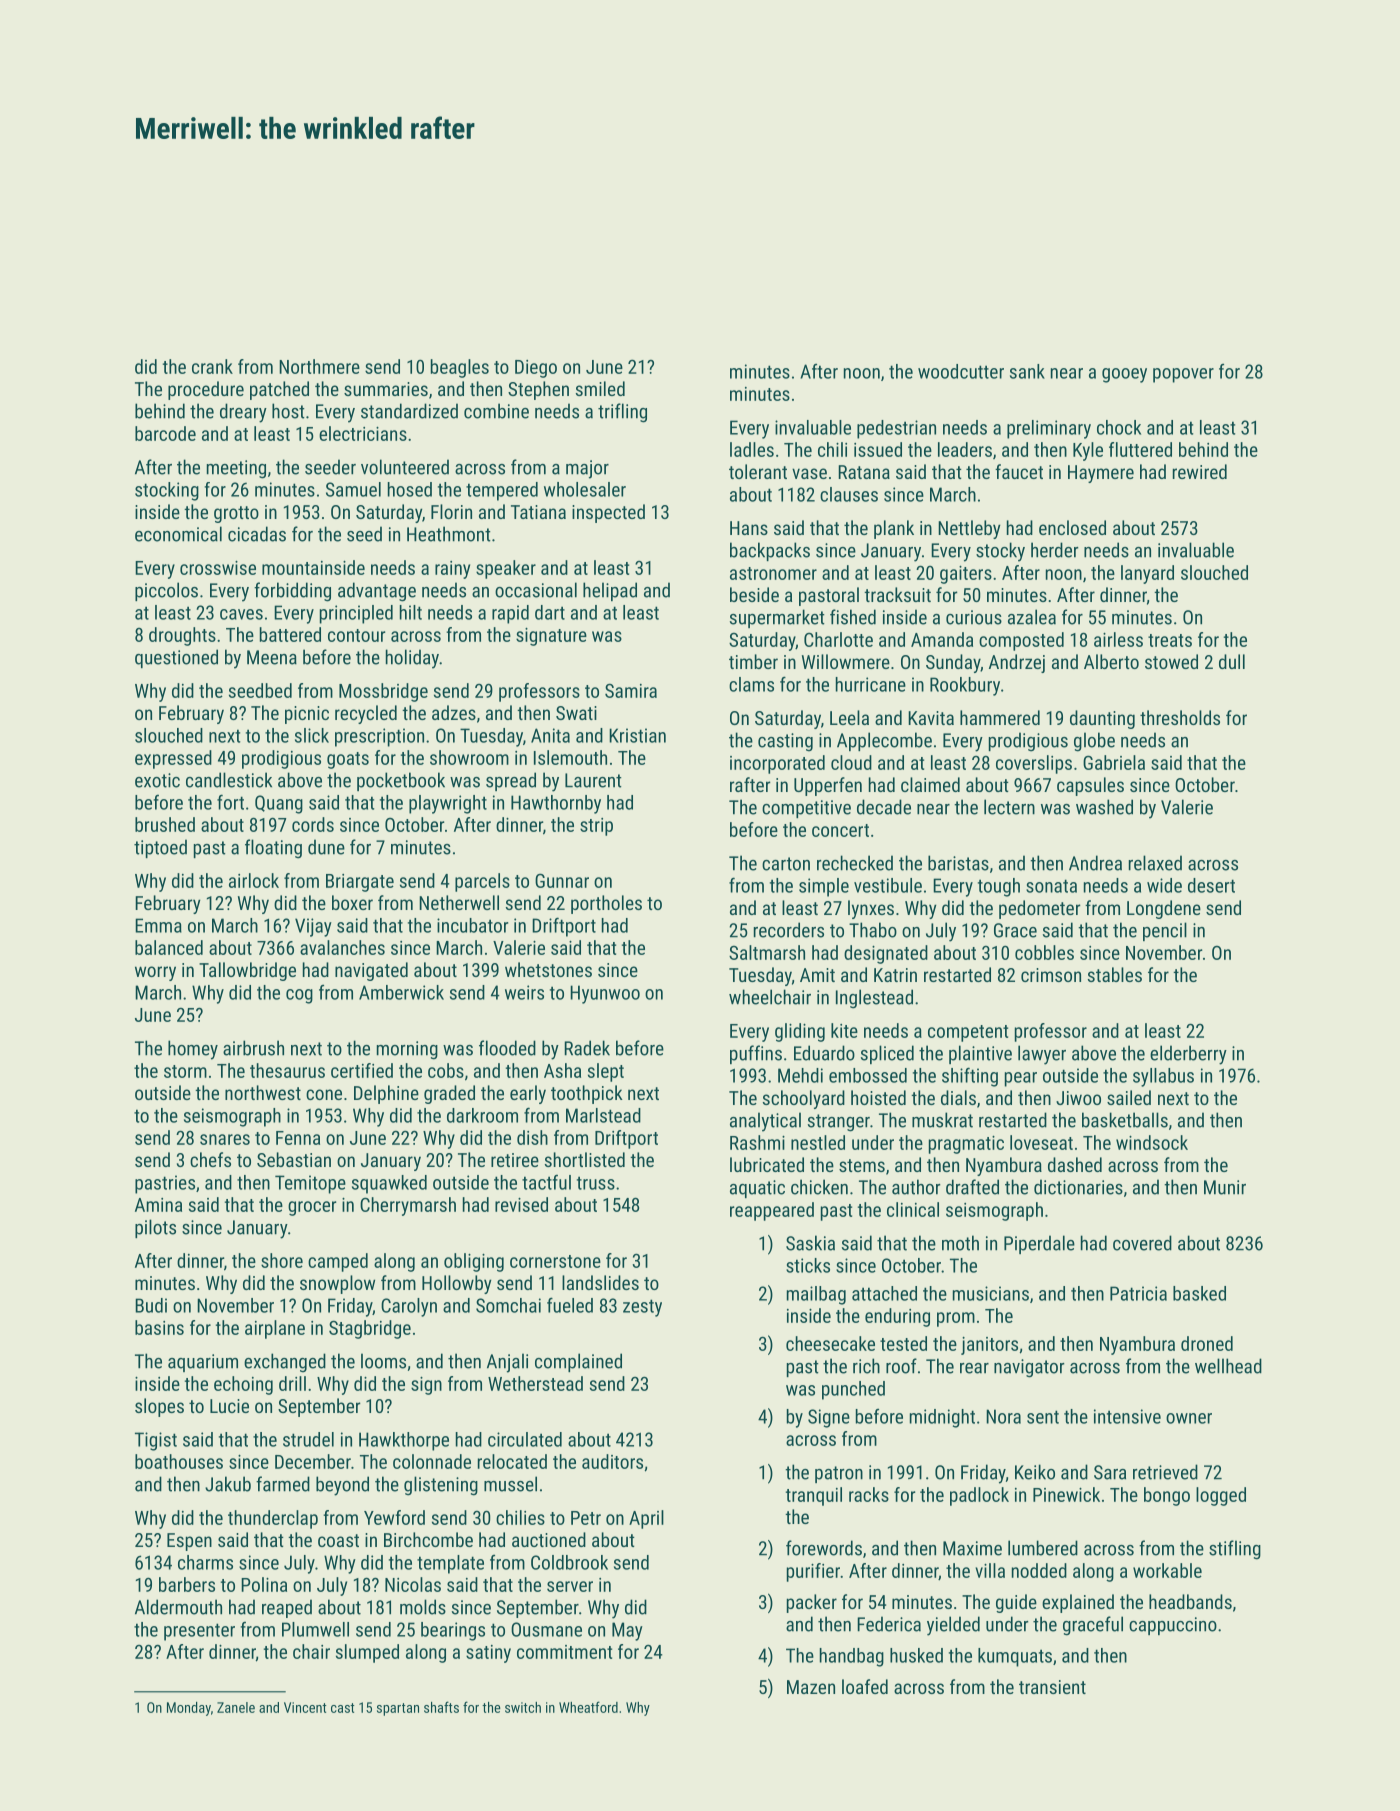  What do you see at coordinates (185, 1071) in the screenshot?
I see `storm` at bounding box center [185, 1071].
